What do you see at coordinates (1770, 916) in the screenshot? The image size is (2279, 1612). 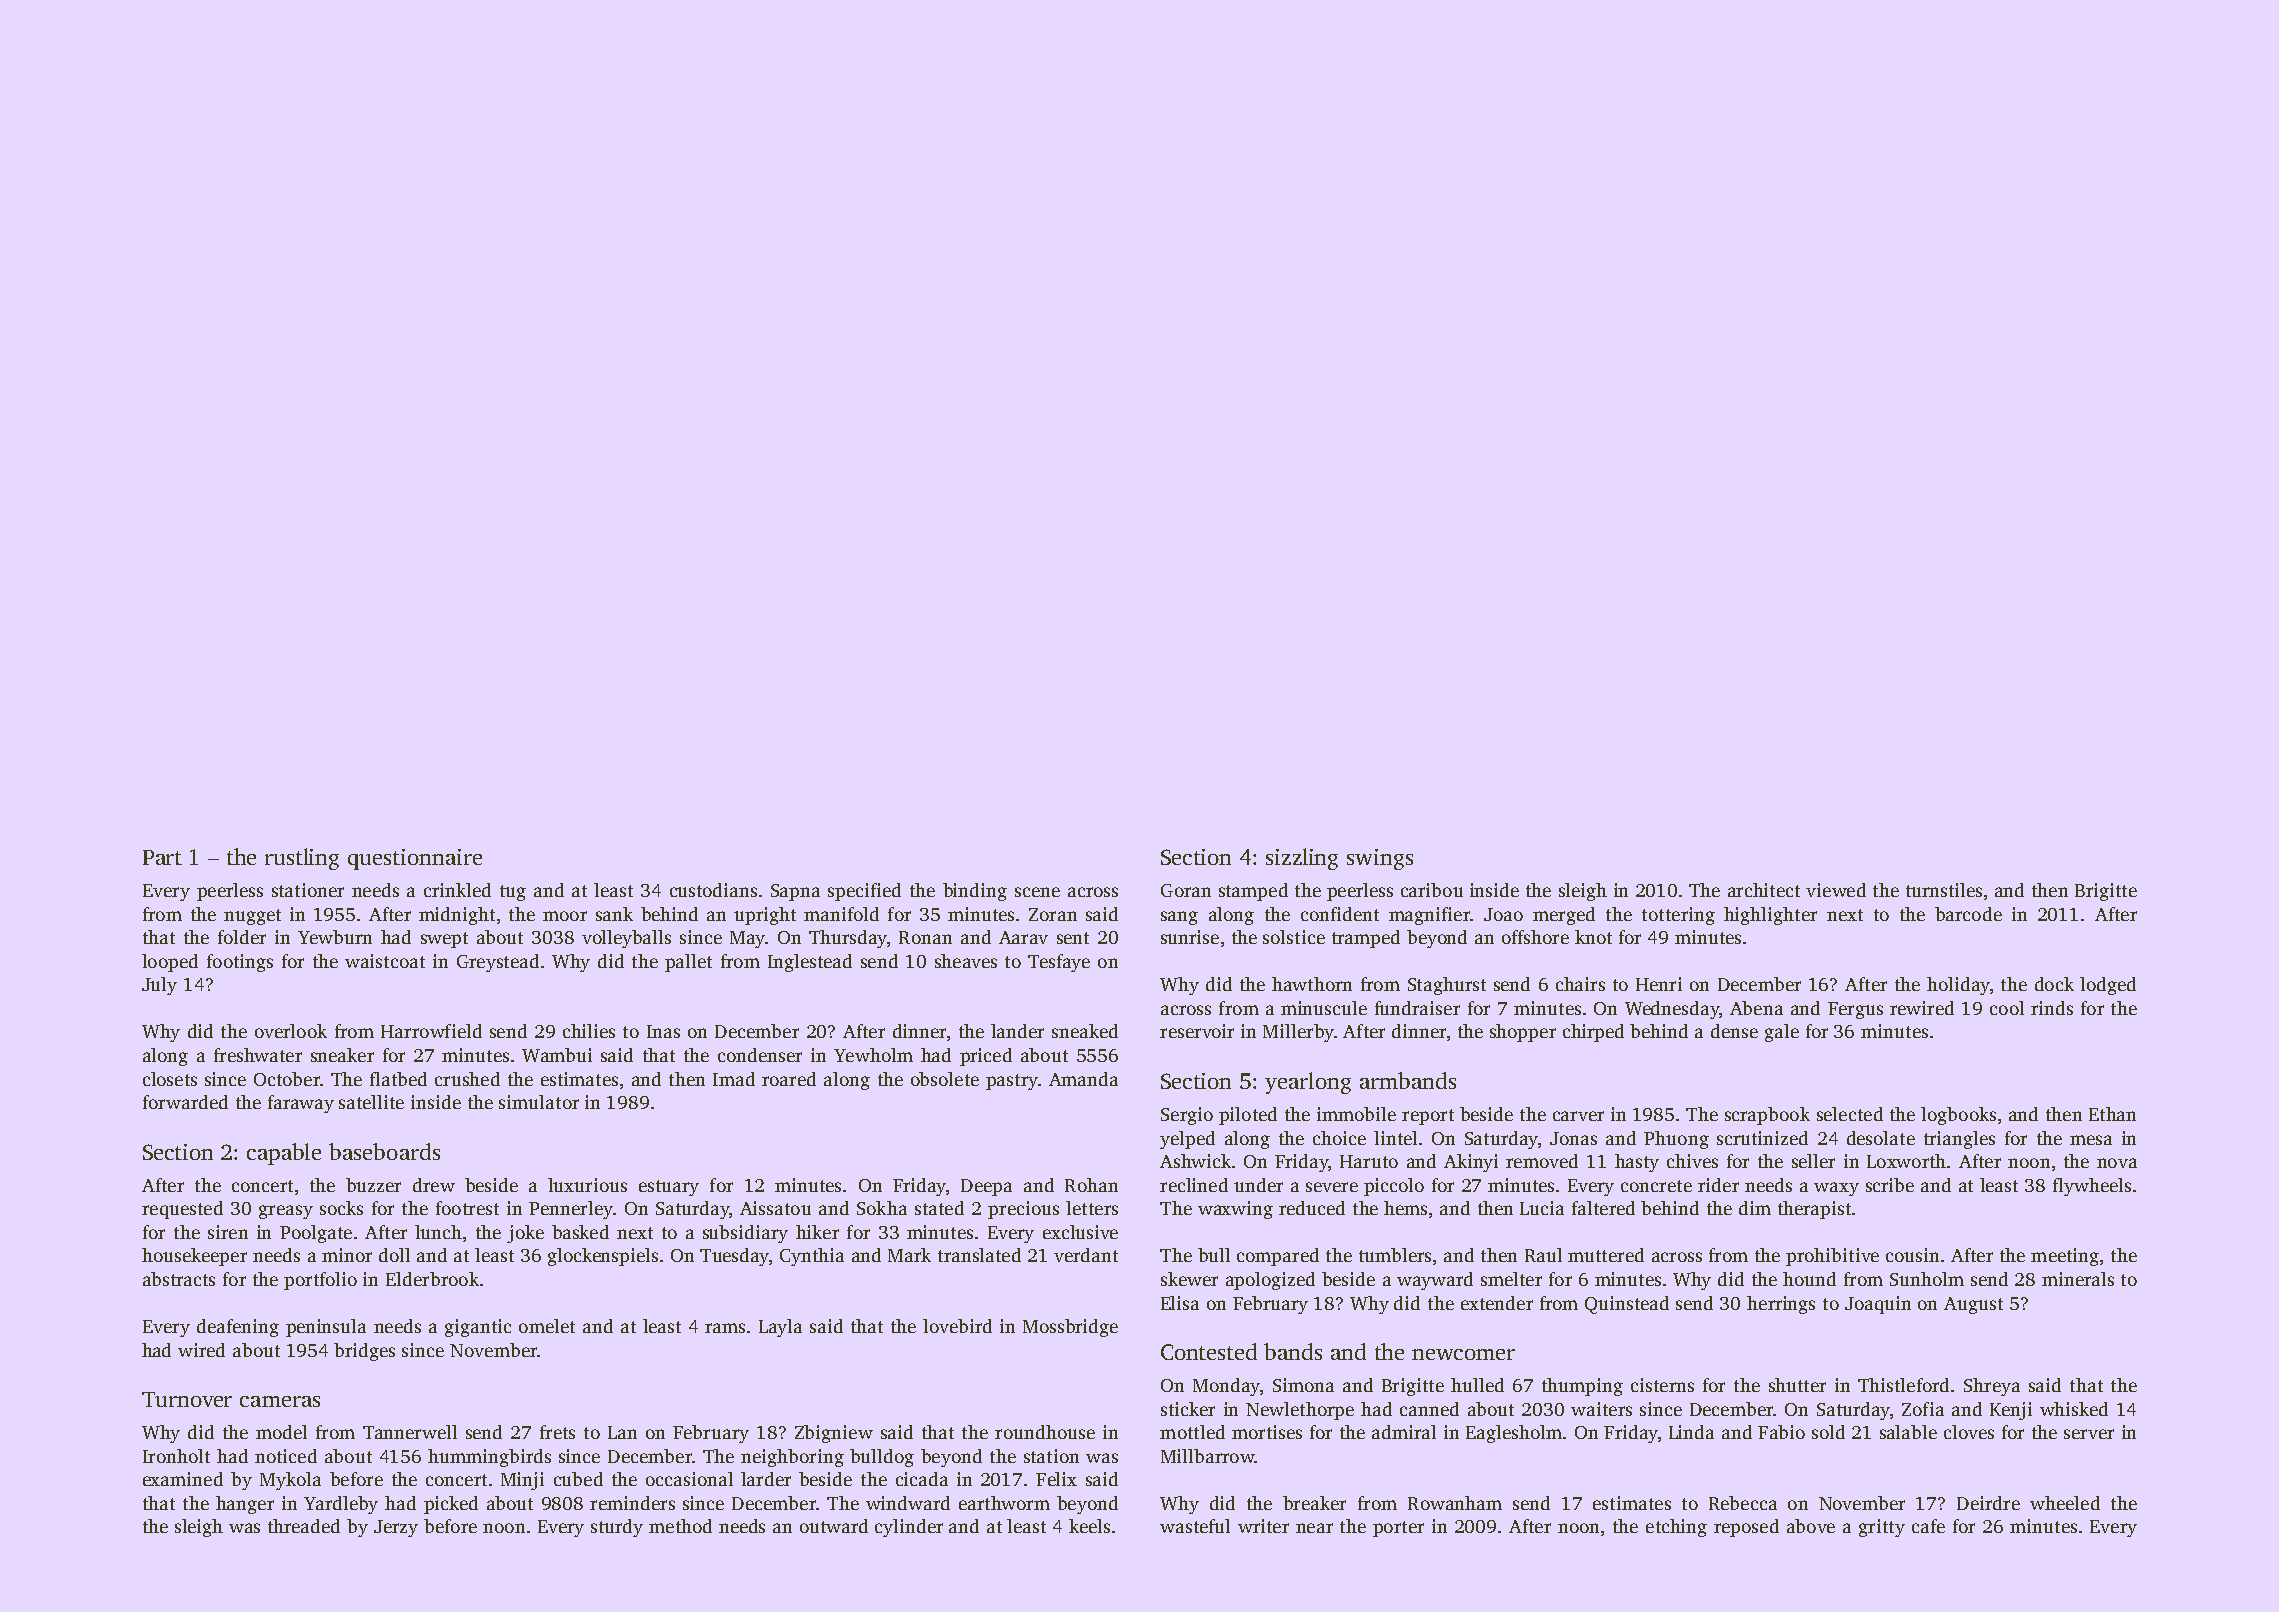 I see `highlighter` at bounding box center [1770, 916].
